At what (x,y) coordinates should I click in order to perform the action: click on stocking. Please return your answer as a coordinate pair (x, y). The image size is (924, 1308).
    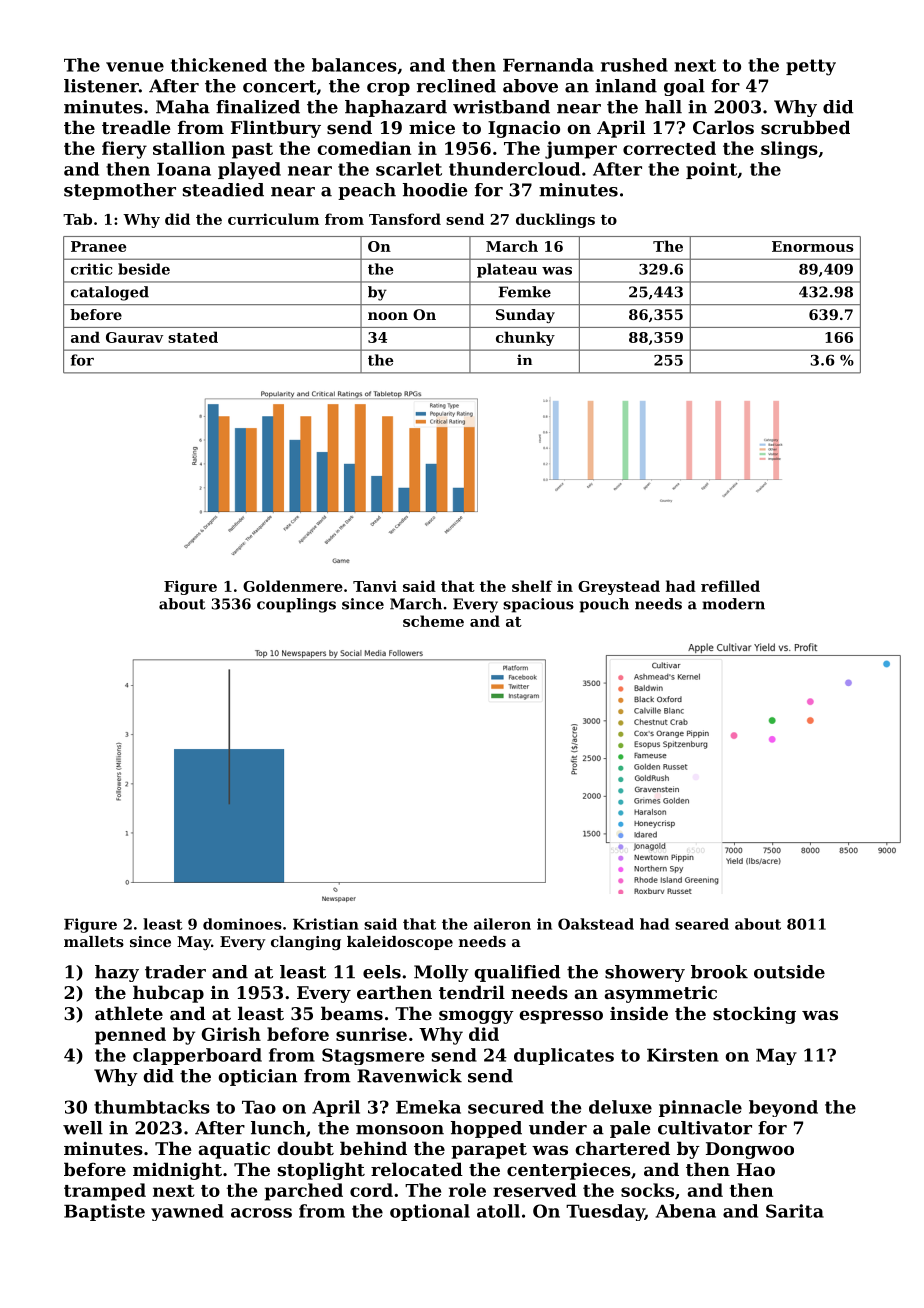
    Looking at the image, I should click on (754, 1015).
